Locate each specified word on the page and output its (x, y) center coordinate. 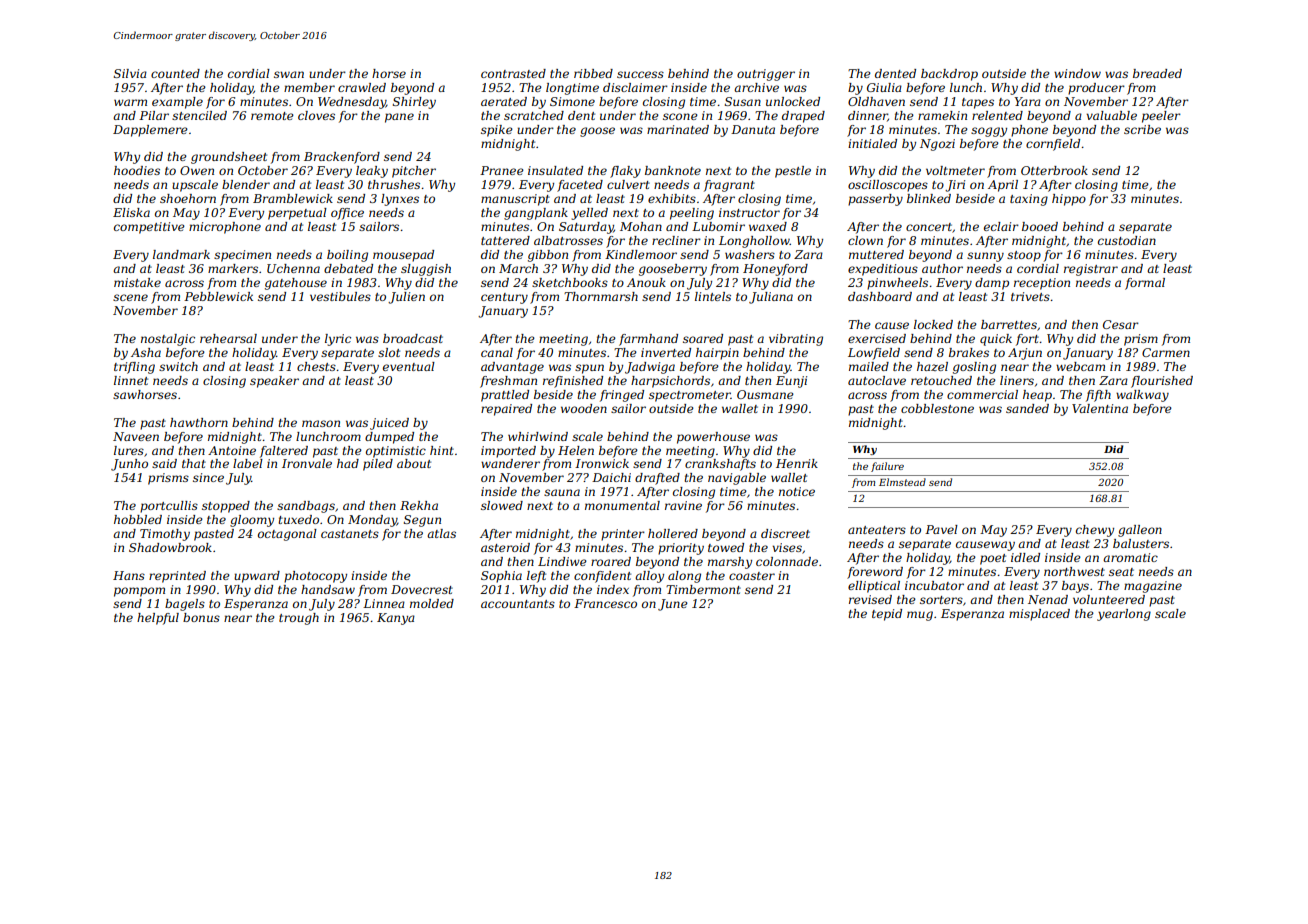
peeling (692, 214)
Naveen (136, 436)
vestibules (340, 296)
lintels (713, 296)
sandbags (306, 507)
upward (257, 577)
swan (289, 74)
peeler (1161, 117)
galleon (1140, 531)
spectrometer (690, 396)
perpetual (297, 214)
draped (803, 117)
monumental (622, 505)
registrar (1091, 270)
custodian (1127, 240)
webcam (1080, 366)
